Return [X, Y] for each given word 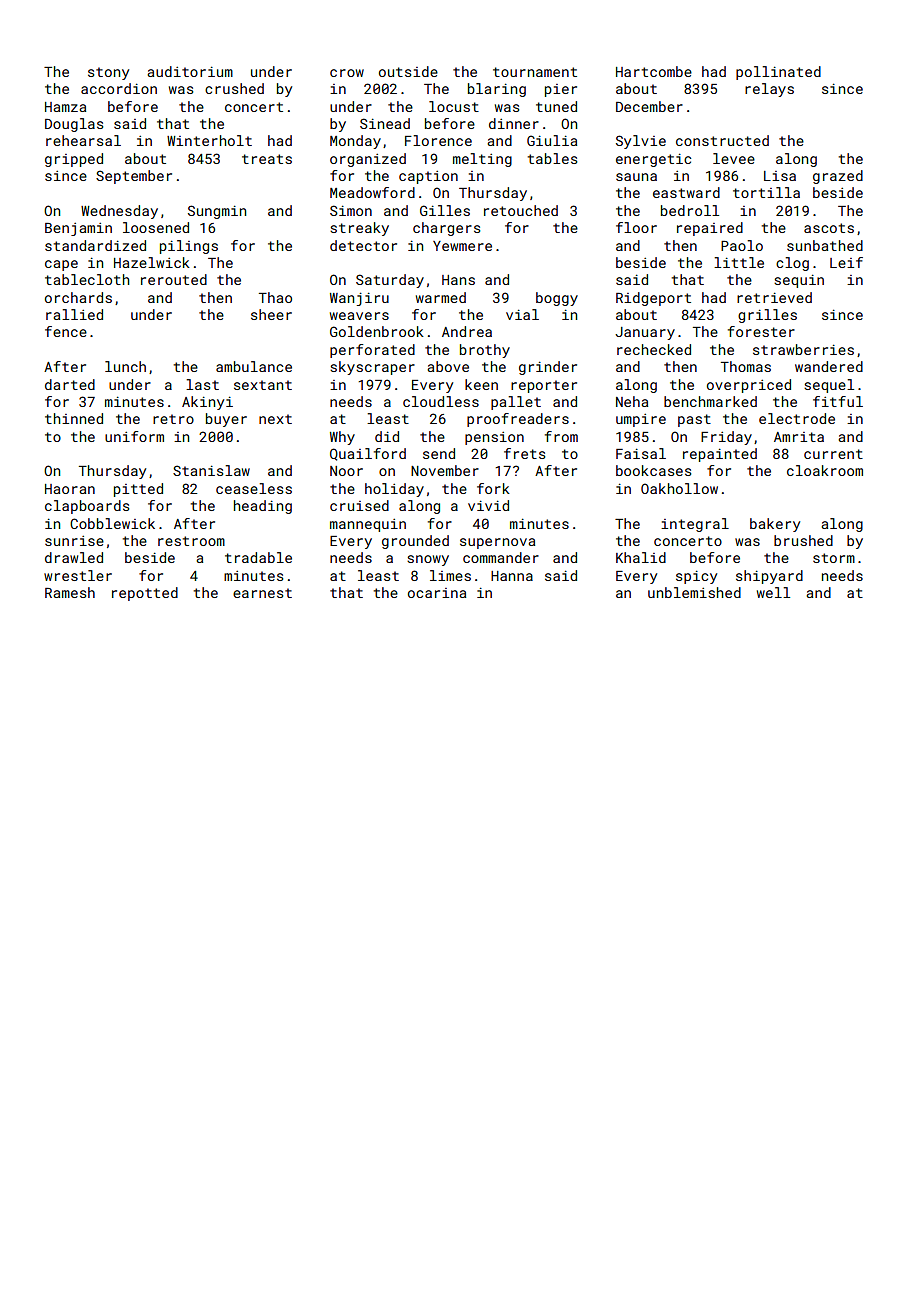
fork [493, 488]
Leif [846, 262]
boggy [557, 299]
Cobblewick [112, 523]
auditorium [190, 71]
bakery [775, 525]
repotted [145, 594]
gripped [74, 160]
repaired [710, 229]
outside [408, 71]
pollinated [778, 73]
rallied [74, 314]
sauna [636, 177]
